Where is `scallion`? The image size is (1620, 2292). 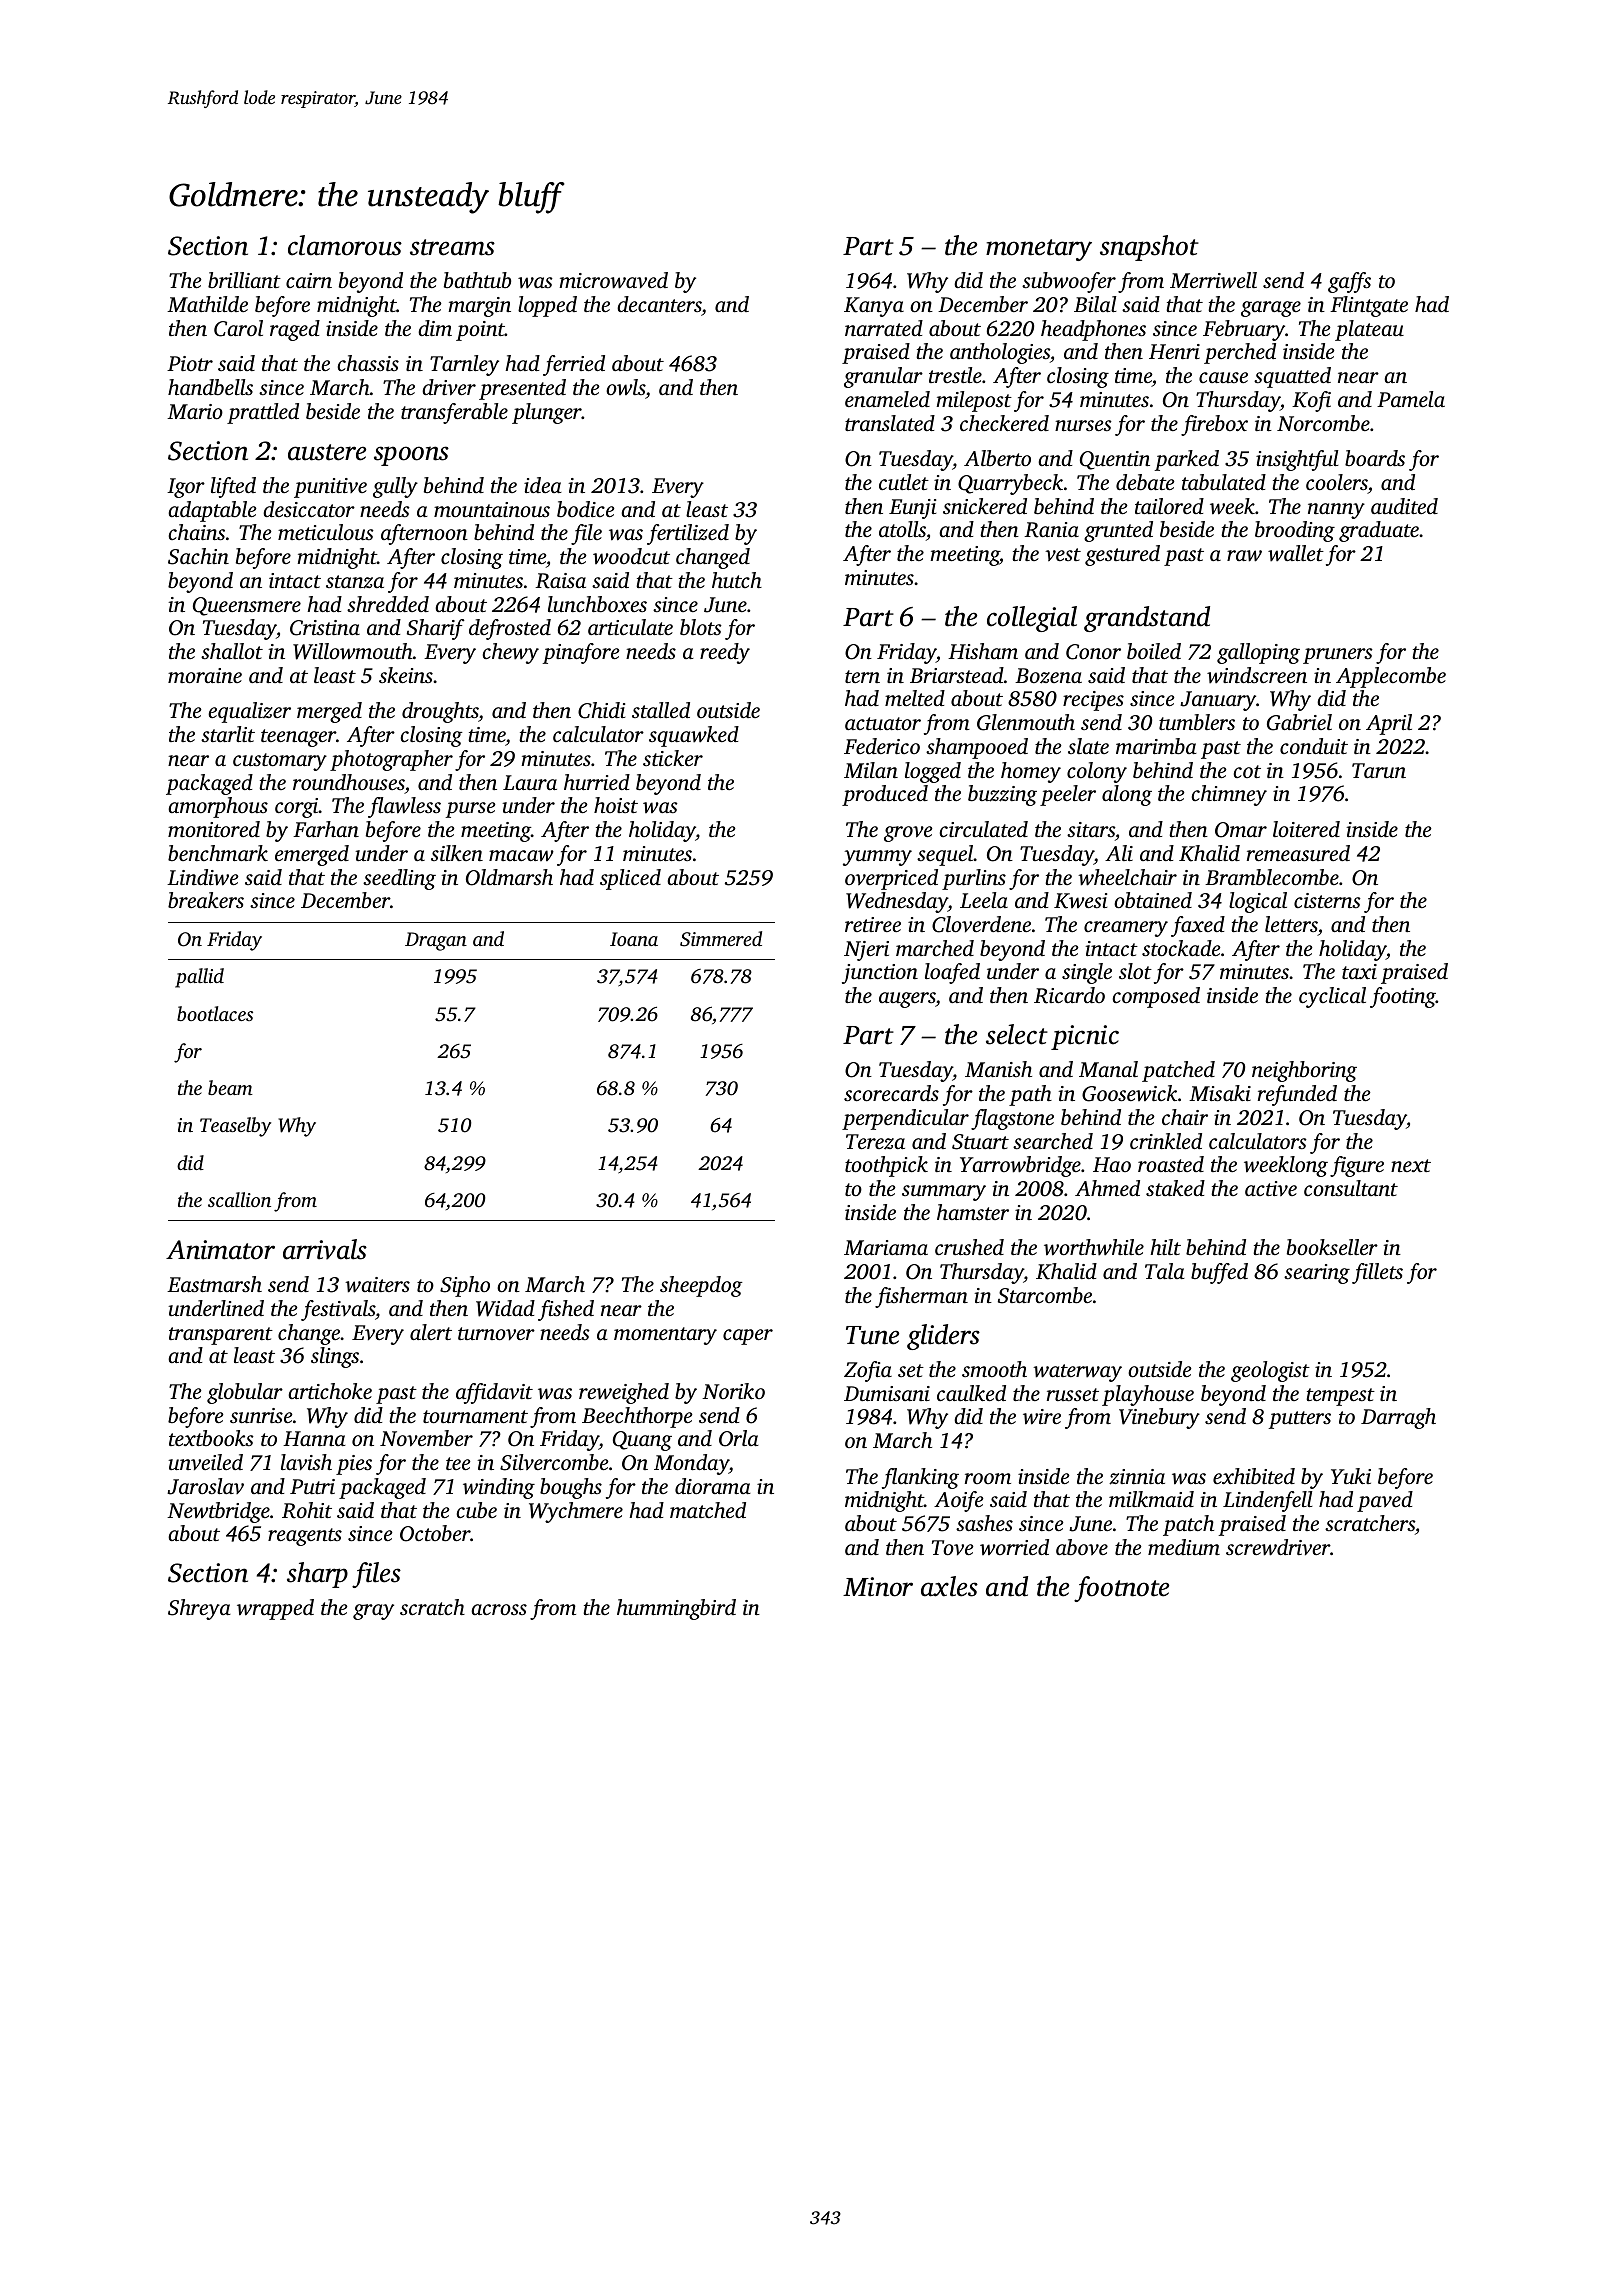
scallion is located at coordinates (239, 1199).
